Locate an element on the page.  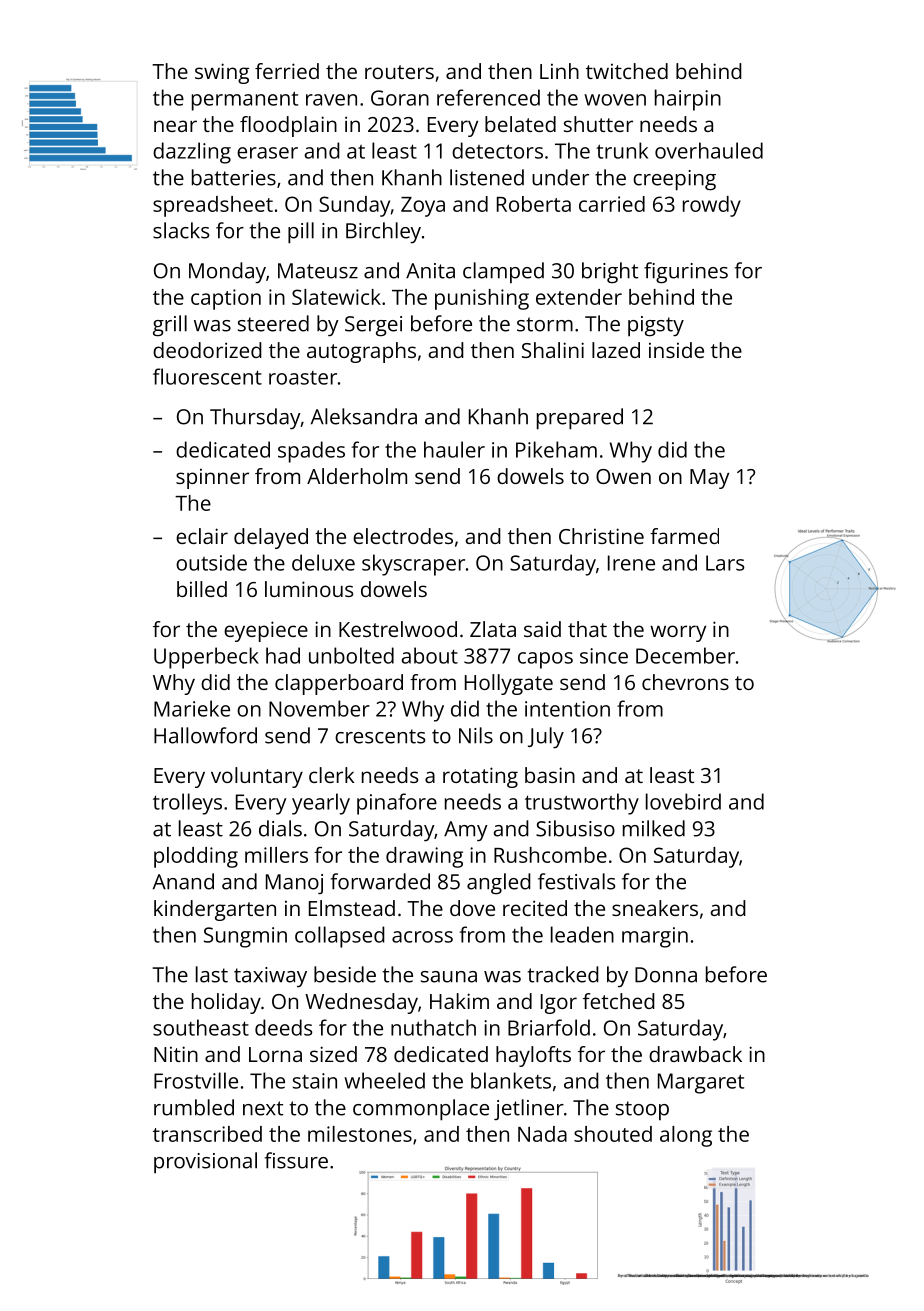
Goran is located at coordinates (400, 98).
